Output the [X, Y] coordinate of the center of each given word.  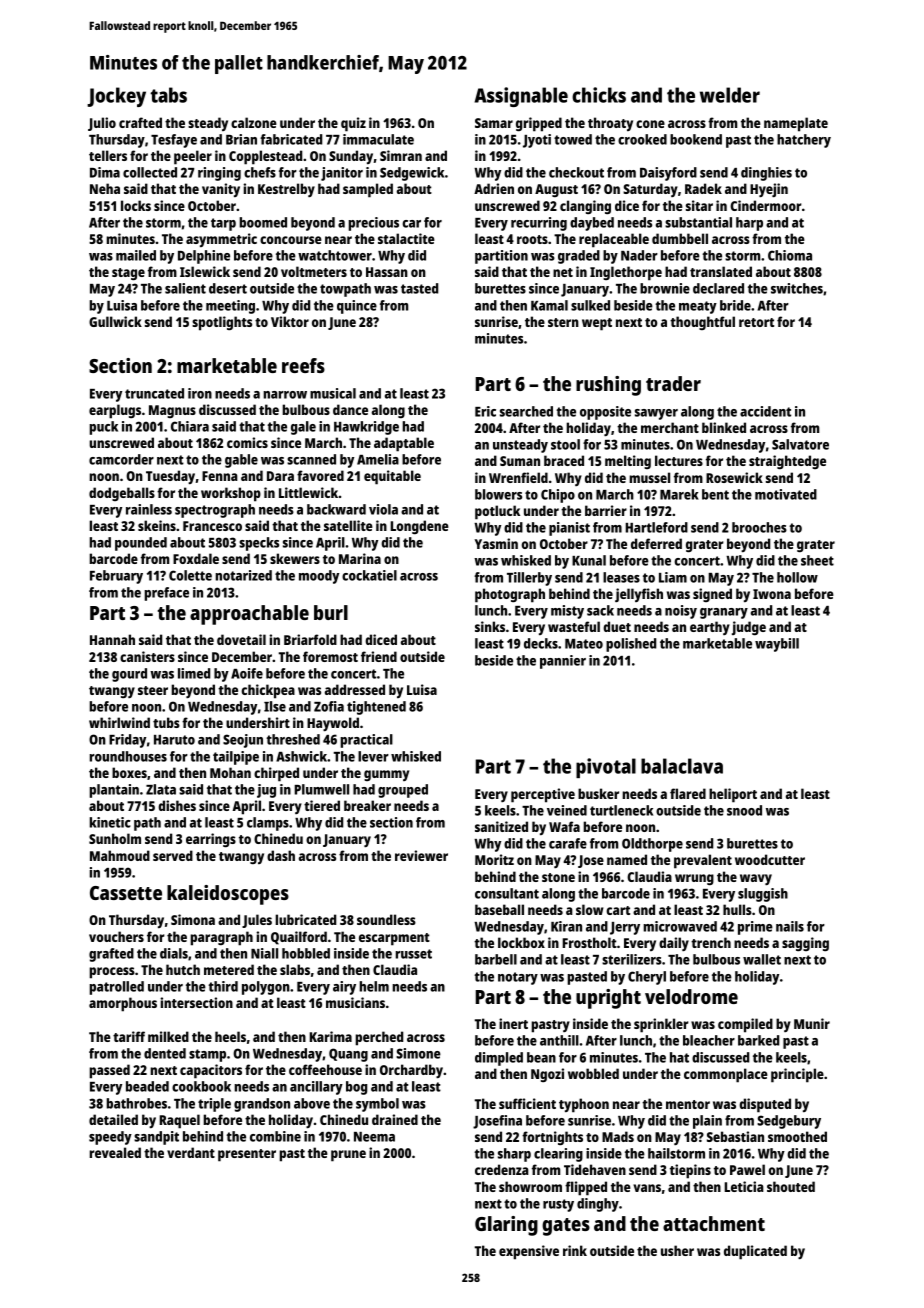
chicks [599, 95]
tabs [168, 95]
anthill [559, 1040]
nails [790, 926]
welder [730, 95]
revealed [115, 1152]
